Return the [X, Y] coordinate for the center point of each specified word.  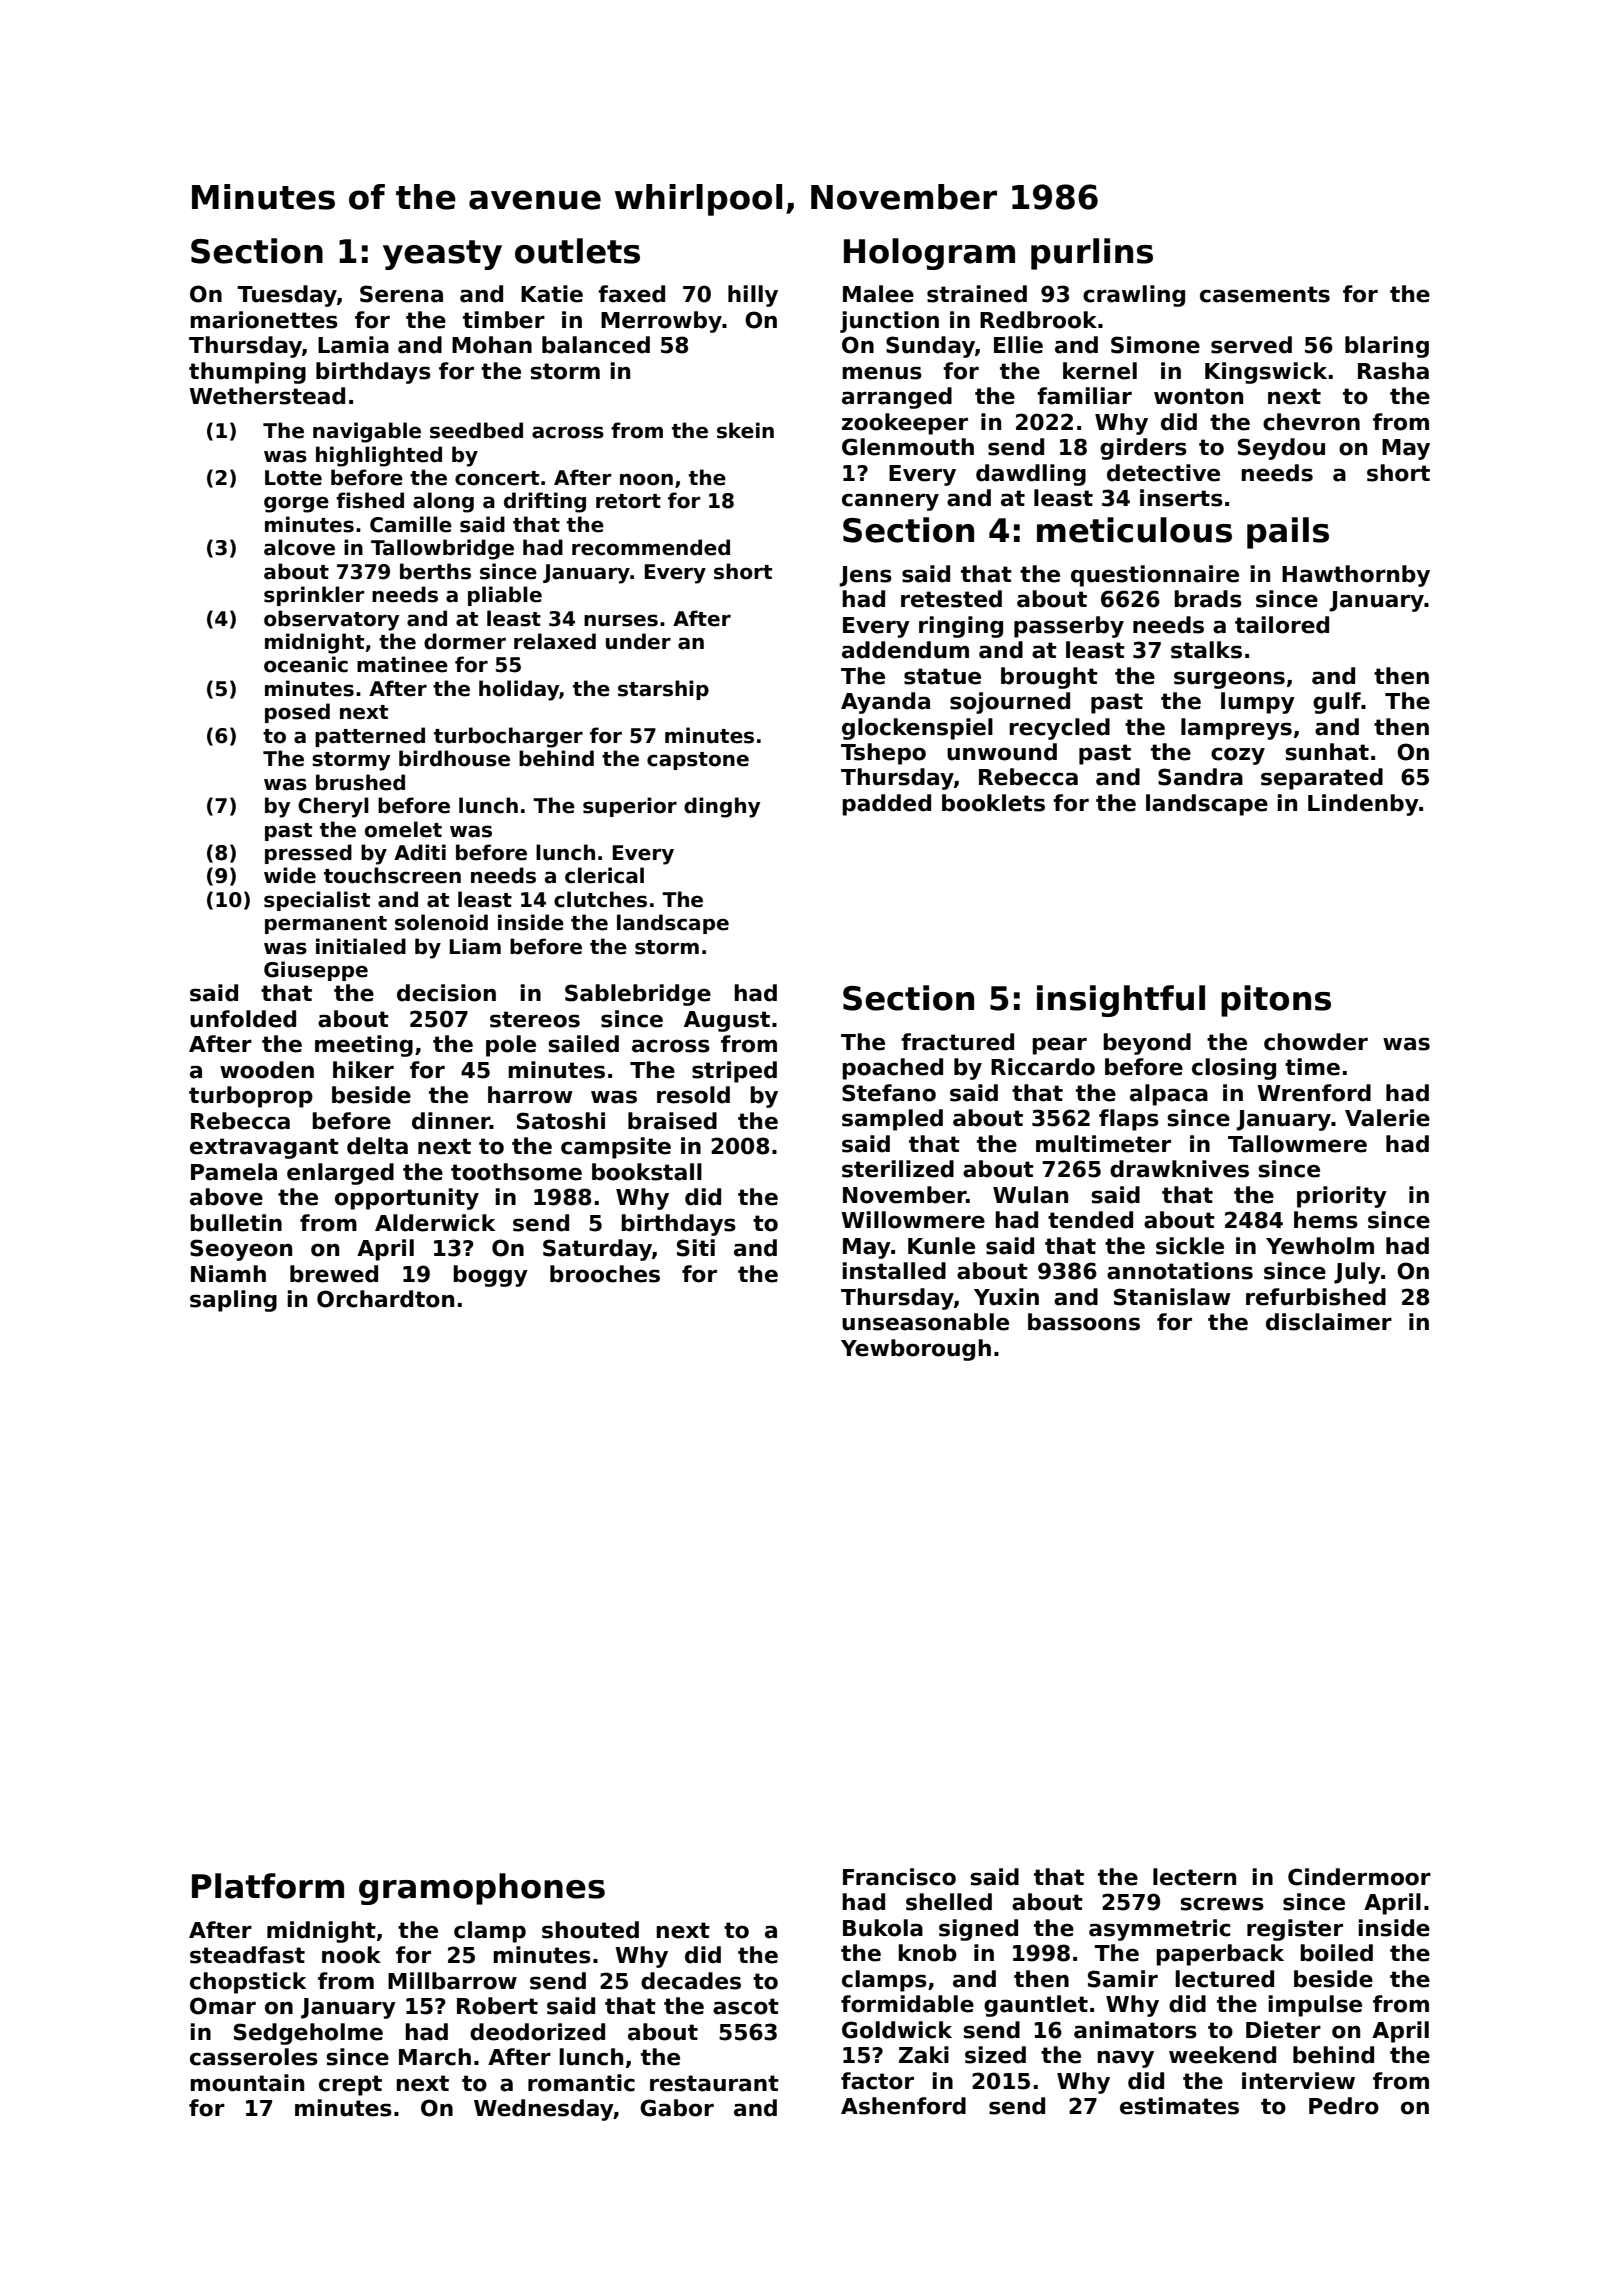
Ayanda [885, 703]
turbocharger [508, 737]
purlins [1092, 254]
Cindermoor [1359, 1877]
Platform [268, 1886]
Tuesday [287, 296]
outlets [577, 251]
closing [1234, 1069]
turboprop [251, 1097]
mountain [247, 2083]
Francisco [899, 1877]
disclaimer [1329, 1322]
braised [672, 1121]
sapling [233, 1301]
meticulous [1134, 530]
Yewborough [916, 1350]
